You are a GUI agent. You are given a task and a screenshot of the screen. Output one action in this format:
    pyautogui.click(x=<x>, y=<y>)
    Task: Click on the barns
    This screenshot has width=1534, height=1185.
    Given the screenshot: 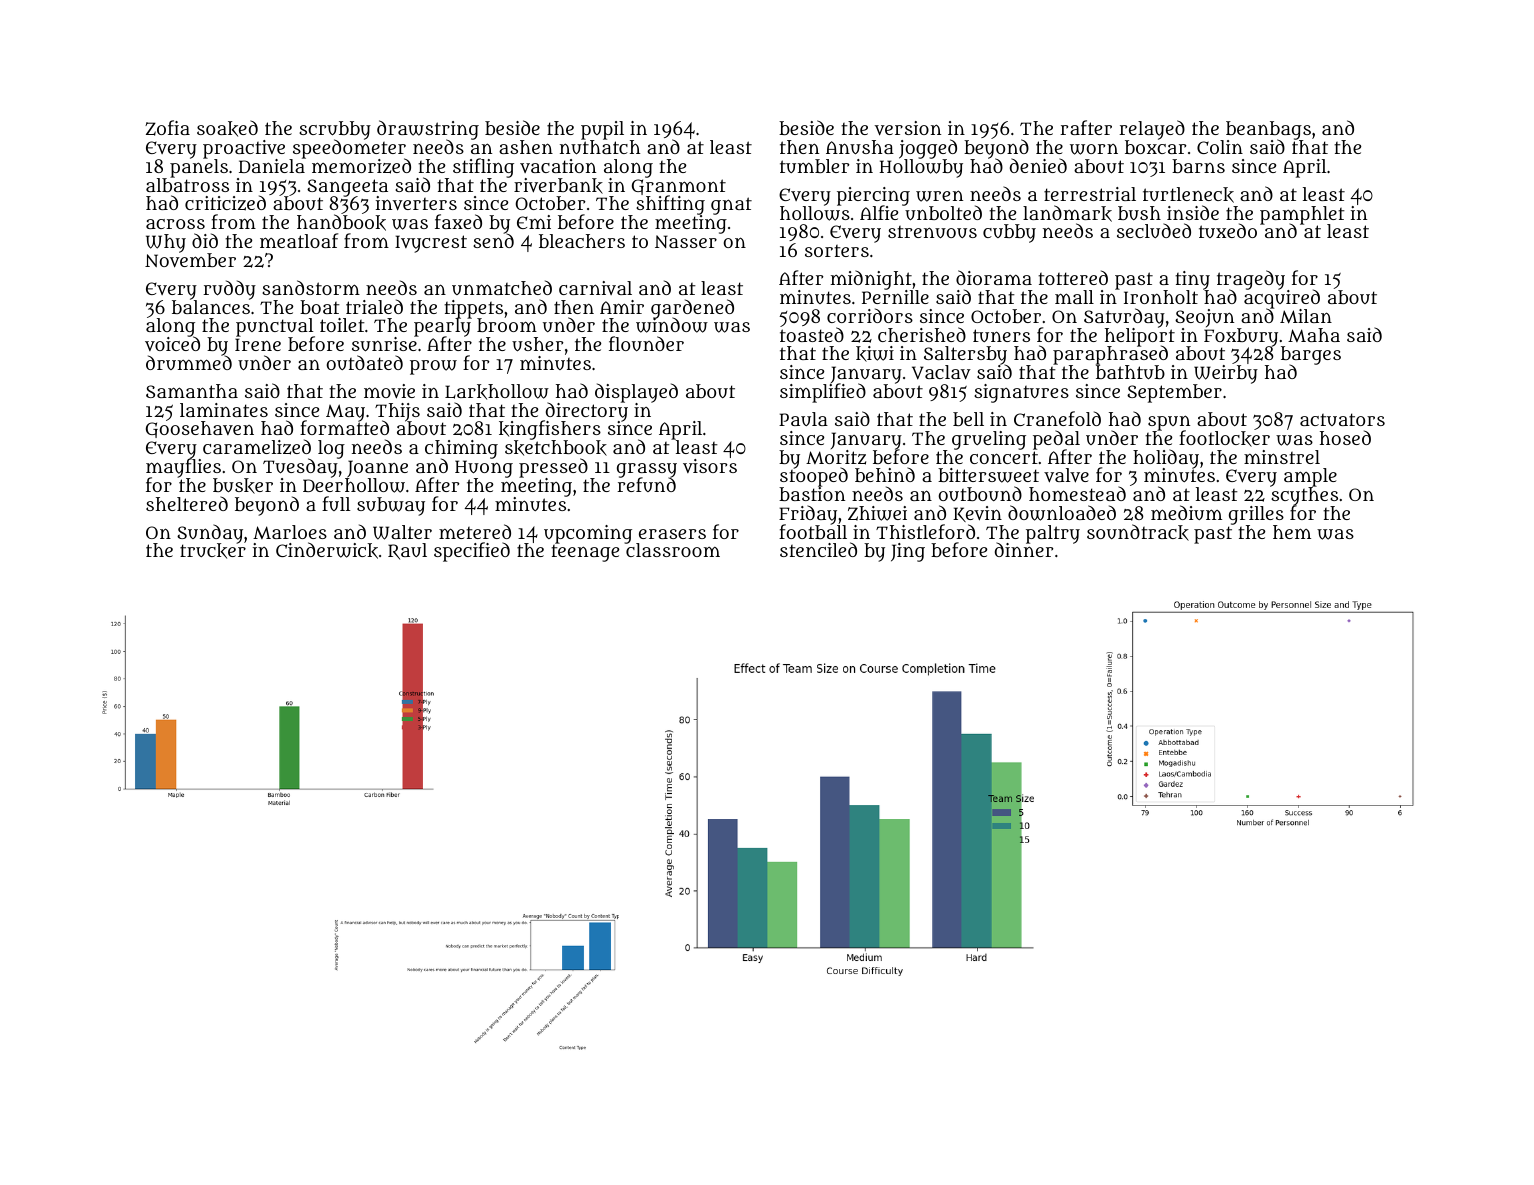 What is the action you would take?
    pyautogui.click(x=1198, y=166)
